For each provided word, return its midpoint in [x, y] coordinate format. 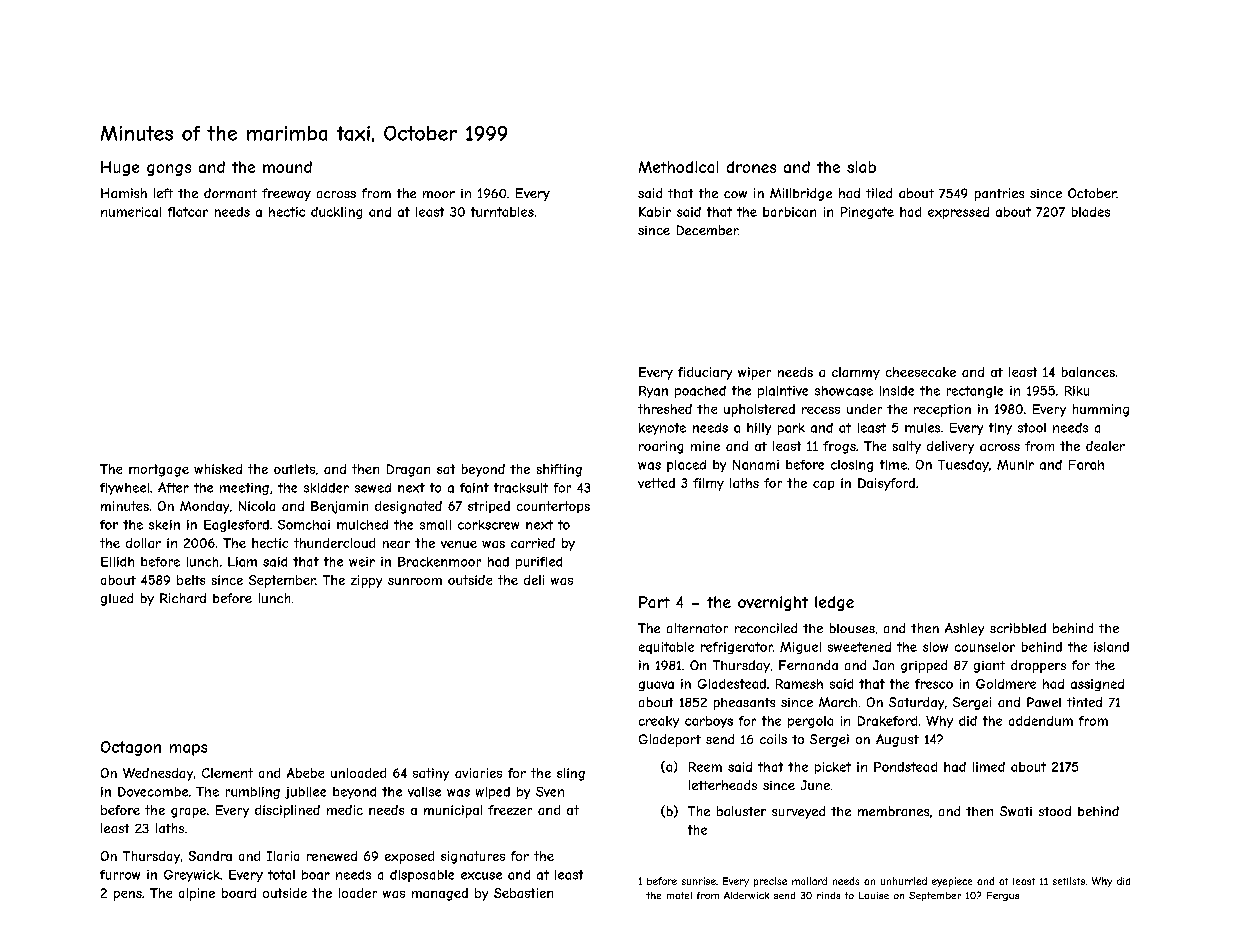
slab [861, 167]
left [163, 193]
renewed [332, 856]
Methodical [678, 167]
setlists [1069, 881]
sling [571, 774]
